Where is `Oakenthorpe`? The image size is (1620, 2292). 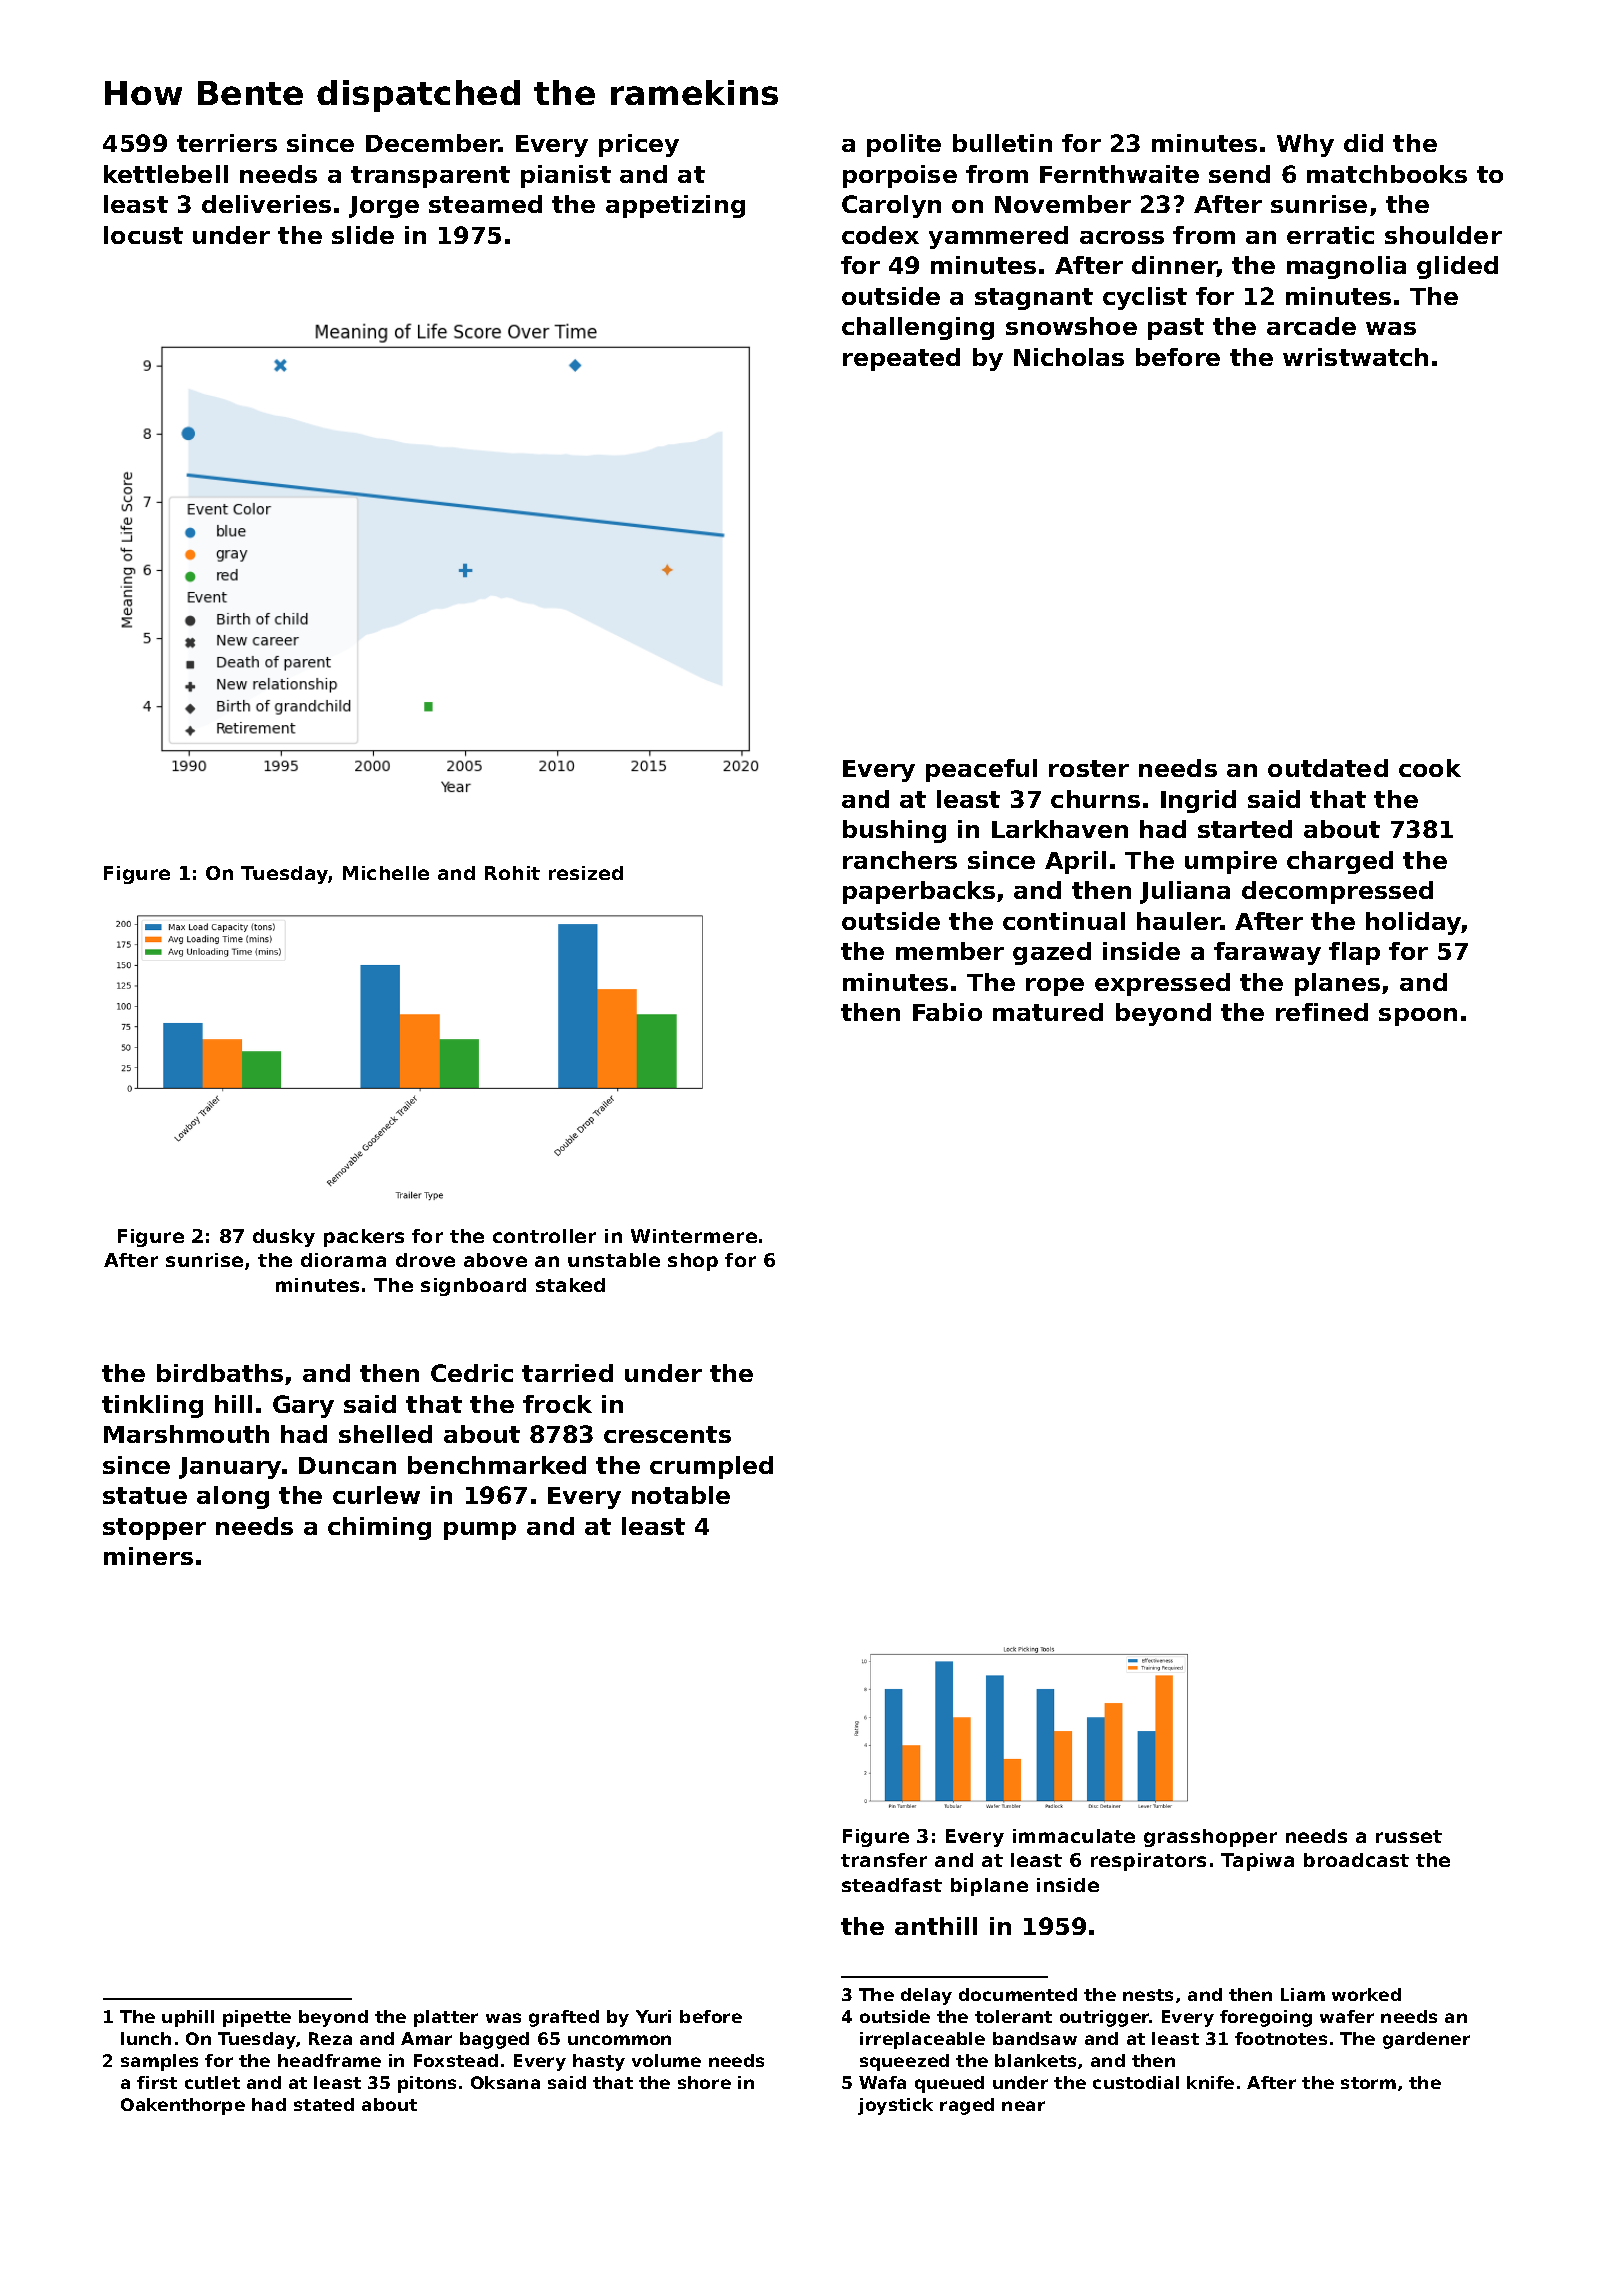
Oakenthorpe is located at coordinates (183, 2106).
